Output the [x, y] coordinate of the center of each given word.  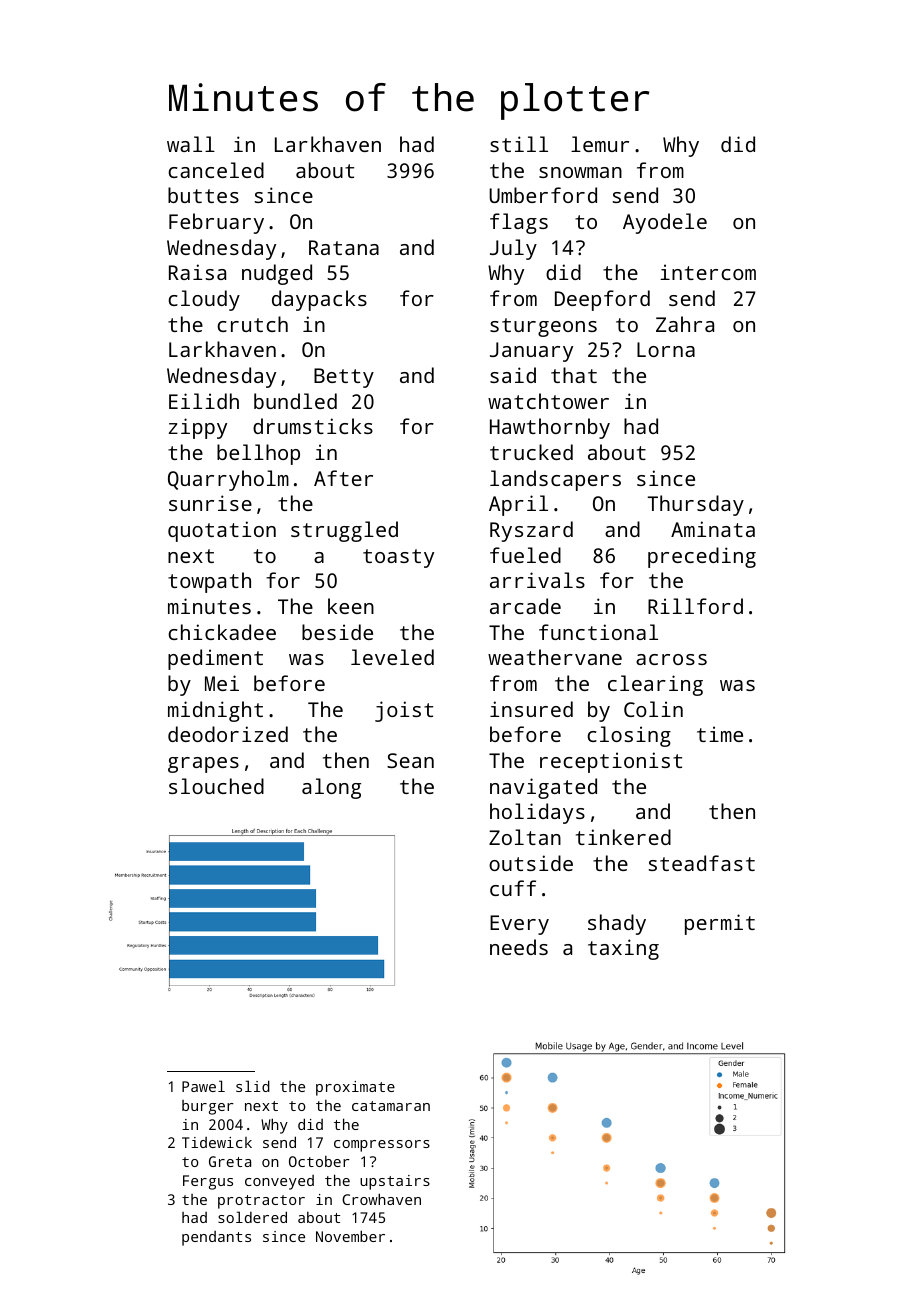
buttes [203, 195]
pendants [216, 1238]
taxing [623, 949]
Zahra [685, 324]
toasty [398, 558]
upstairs [395, 1182]
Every [519, 925]
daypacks [319, 300]
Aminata [713, 529]
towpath [209, 582]
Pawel [203, 1086]
